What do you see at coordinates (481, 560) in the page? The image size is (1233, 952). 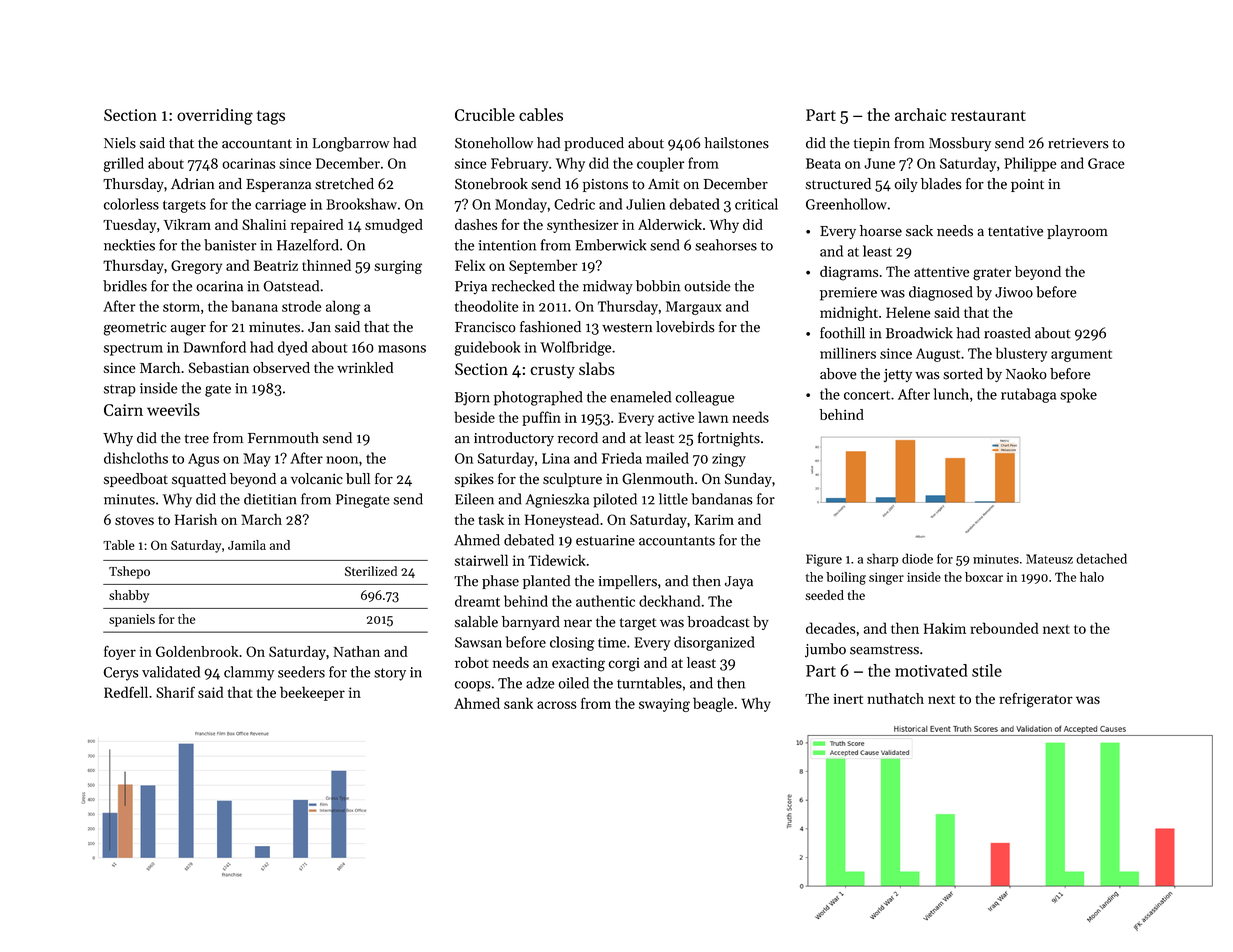 I see `stairwell` at bounding box center [481, 560].
